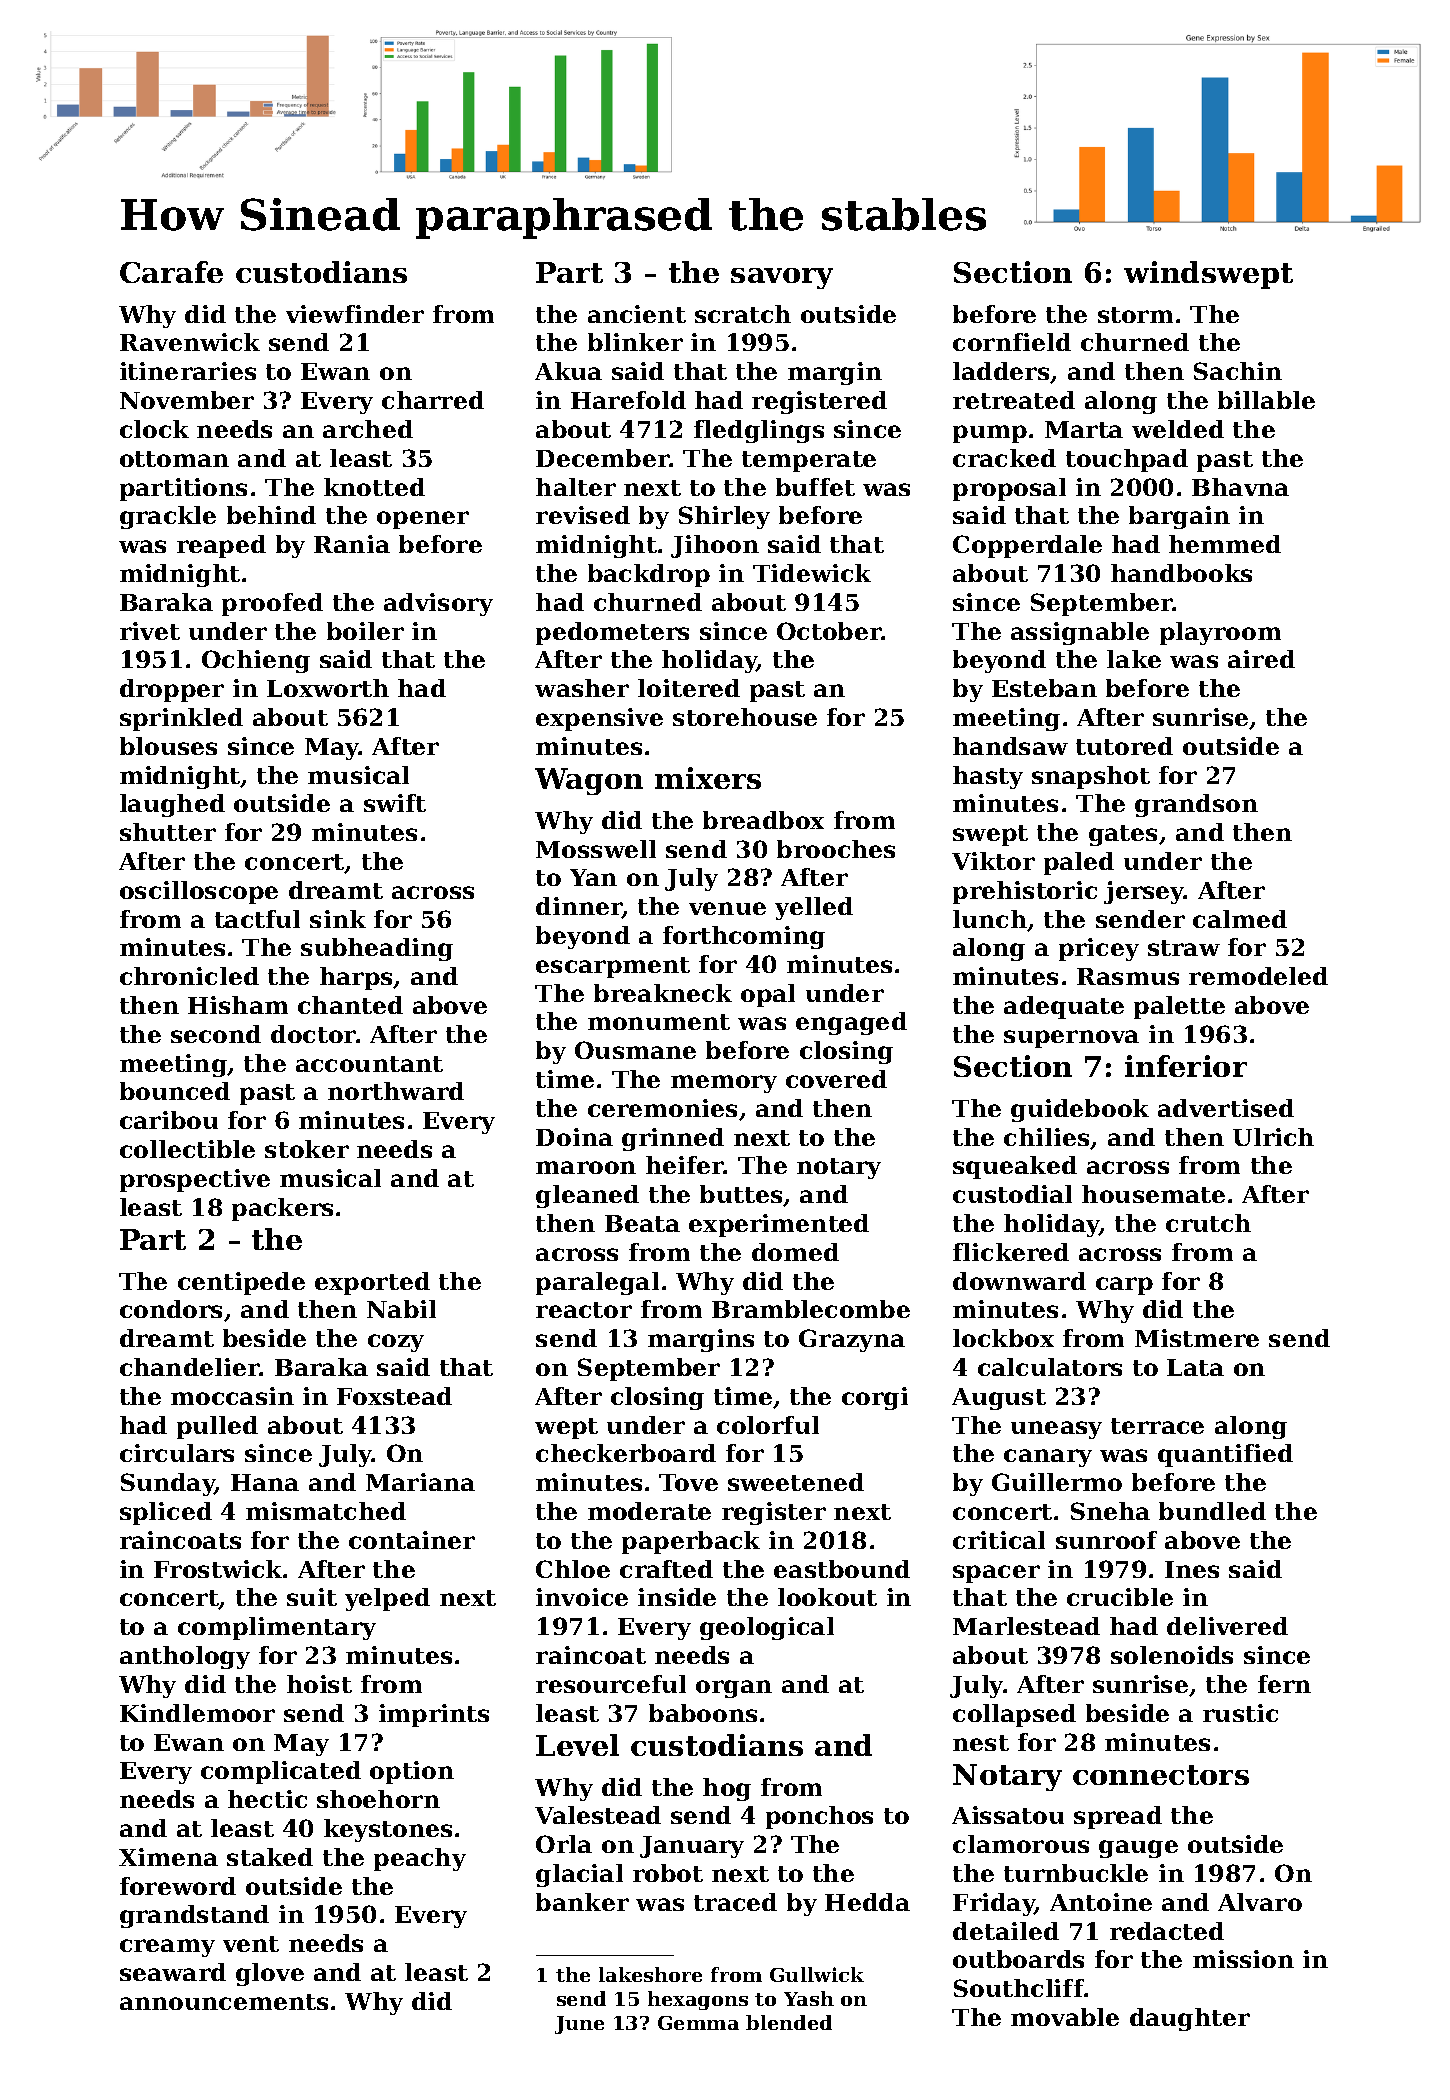 The height and width of the screenshot is (2100, 1450). What do you see at coordinates (1026, 1626) in the screenshot?
I see `Marlestead` at bounding box center [1026, 1626].
